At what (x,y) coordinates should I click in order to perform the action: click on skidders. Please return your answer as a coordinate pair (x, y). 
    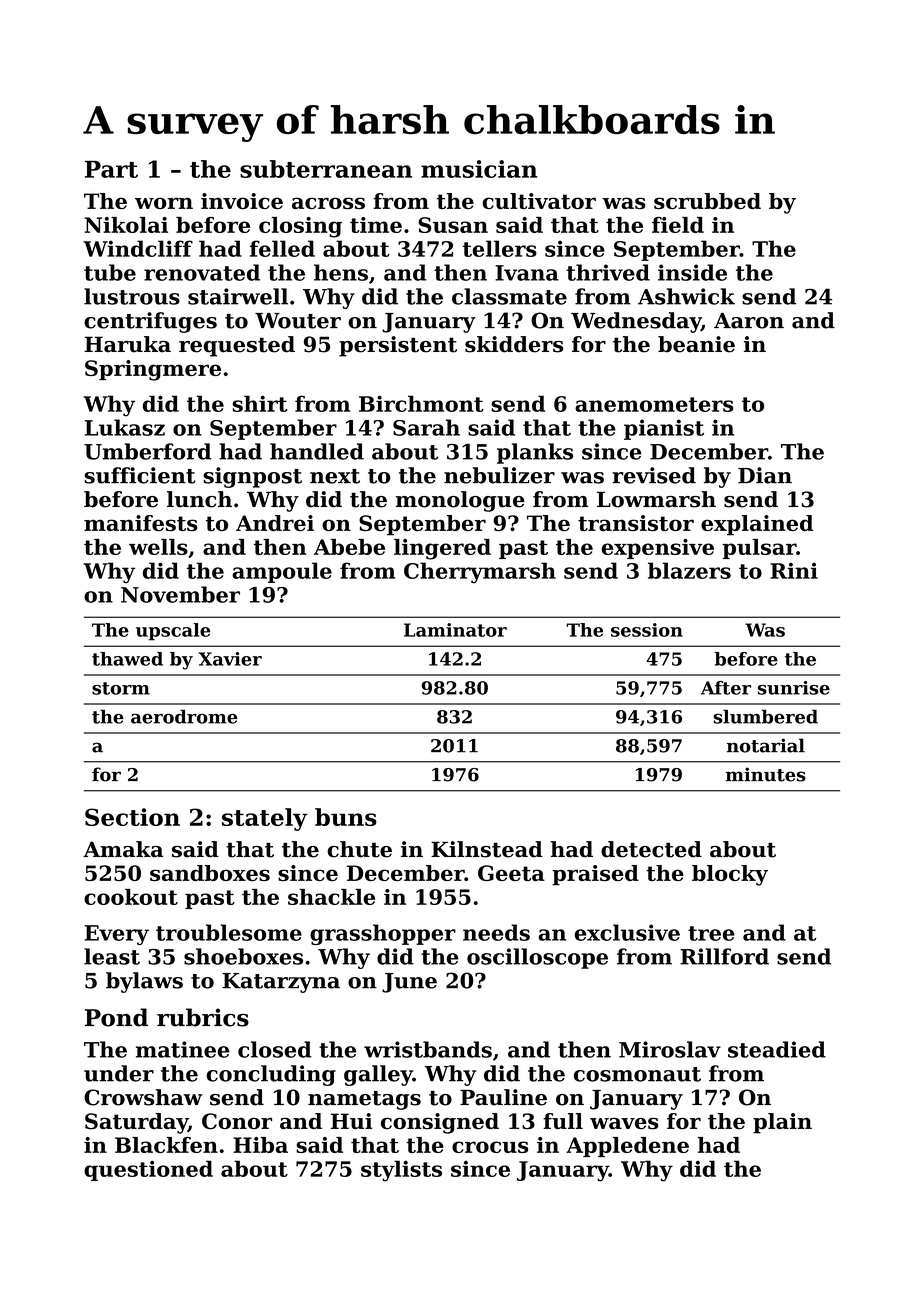
    Looking at the image, I should click on (514, 344).
